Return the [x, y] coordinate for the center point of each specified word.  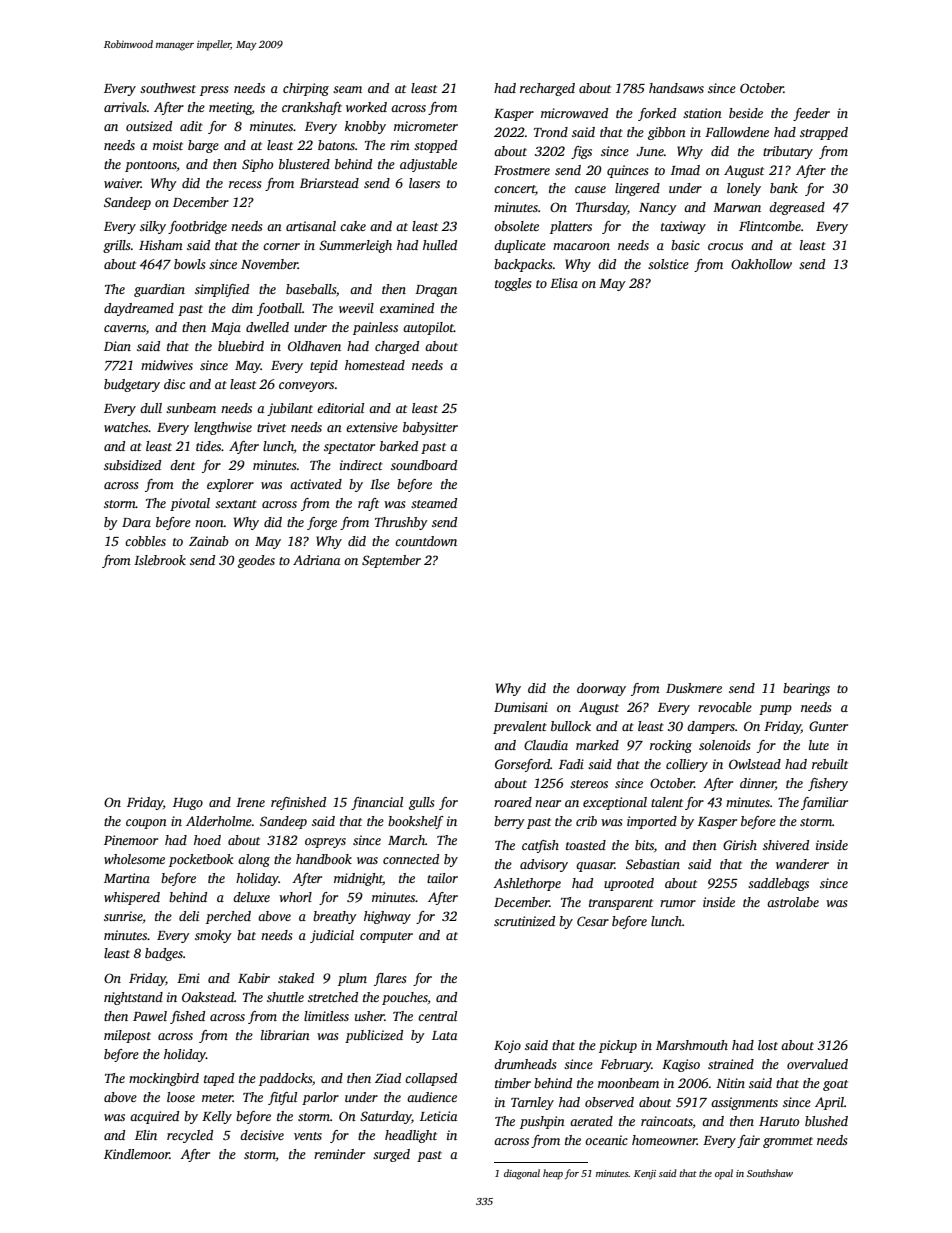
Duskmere [694, 688]
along [254, 860]
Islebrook [160, 560]
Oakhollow [761, 264]
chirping [306, 89]
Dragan [436, 291]
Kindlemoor [137, 1154]
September [391, 561]
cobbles [145, 541]
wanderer [802, 864]
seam [347, 89]
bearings [806, 689]
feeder [811, 114]
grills [117, 246]
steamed [434, 503]
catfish [540, 846]
